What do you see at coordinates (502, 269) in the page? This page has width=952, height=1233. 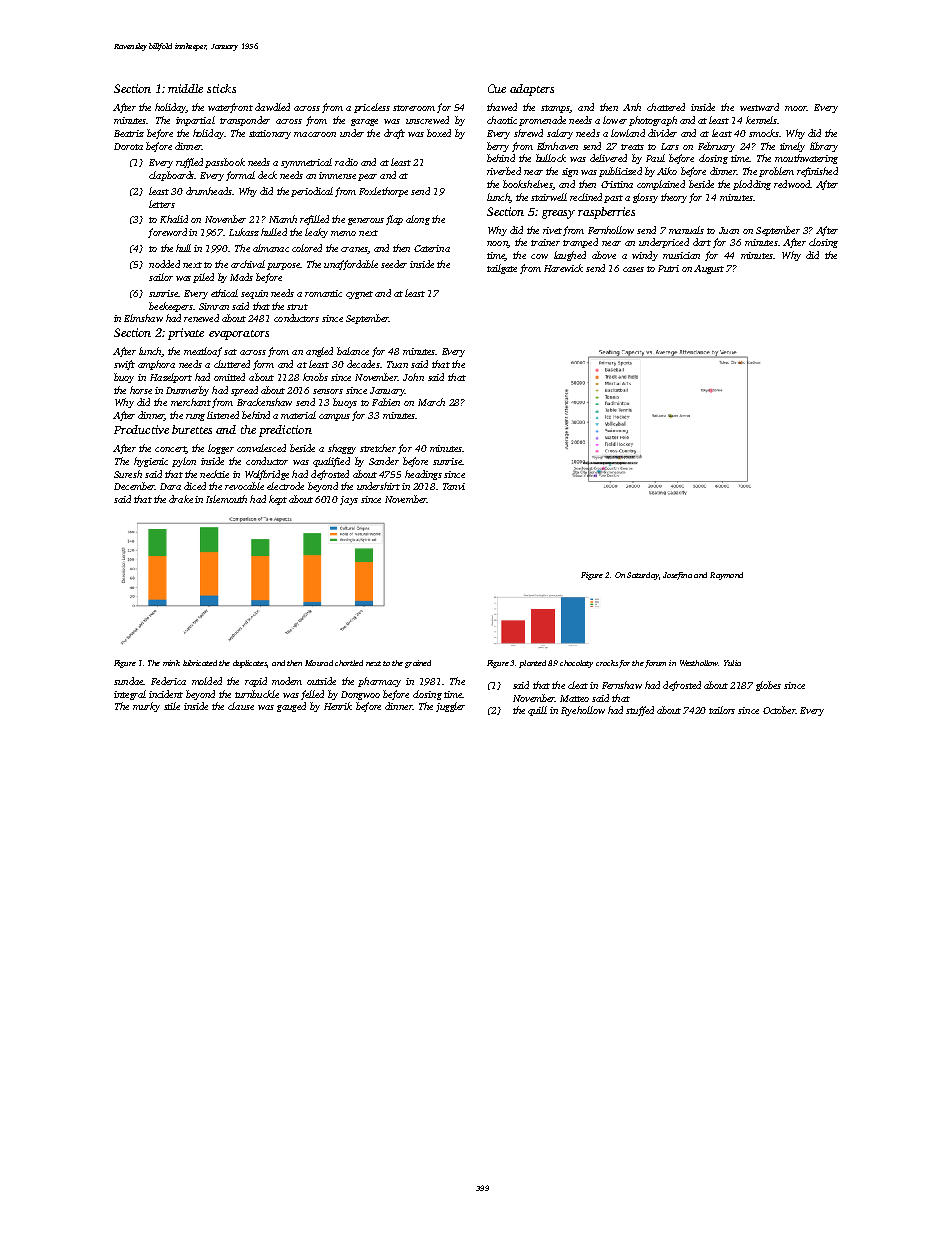 I see `tailgate` at bounding box center [502, 269].
